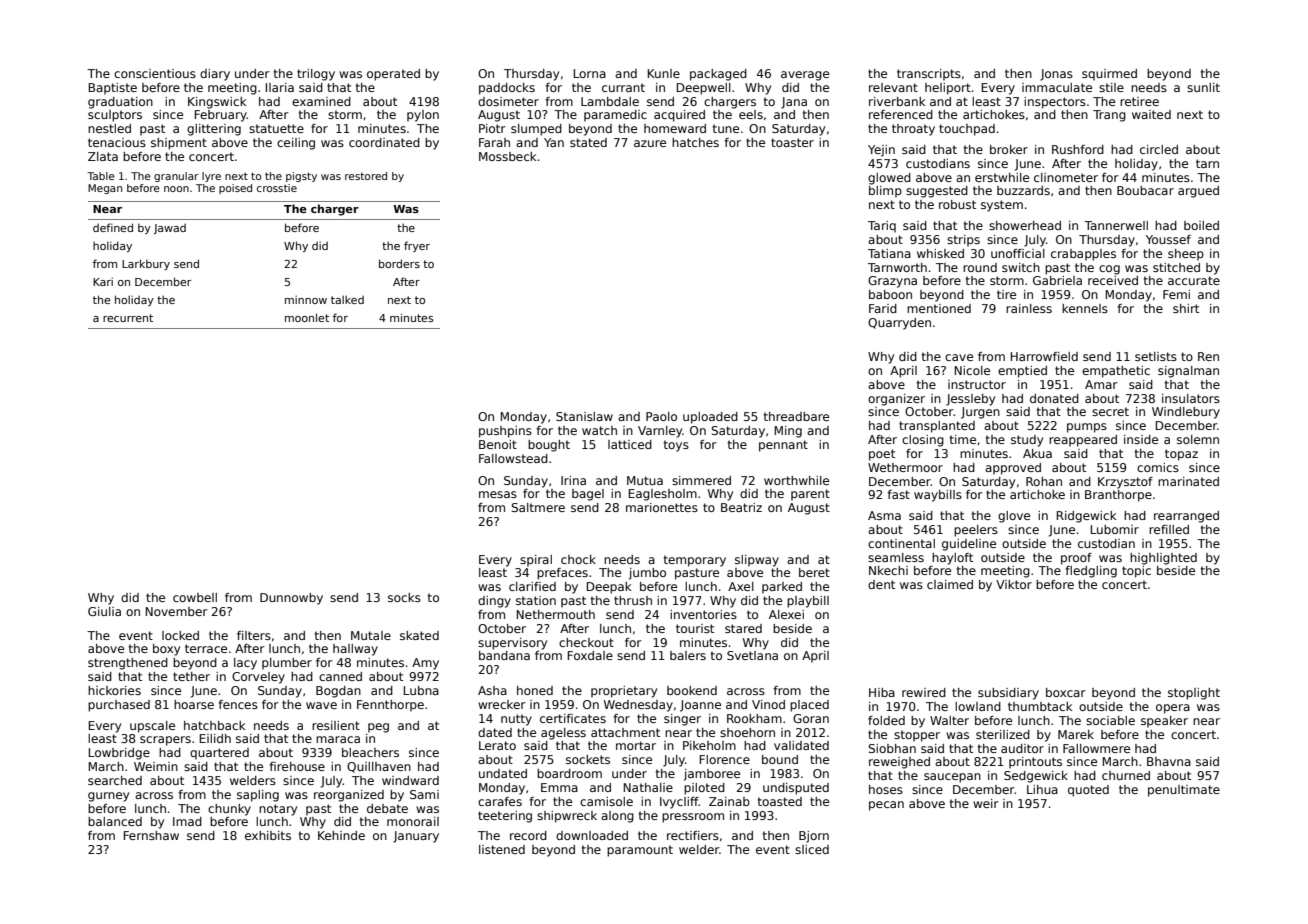 Image resolution: width=1308 pixels, height=924 pixels. What do you see at coordinates (1025, 225) in the image?
I see `showerhead` at bounding box center [1025, 225].
